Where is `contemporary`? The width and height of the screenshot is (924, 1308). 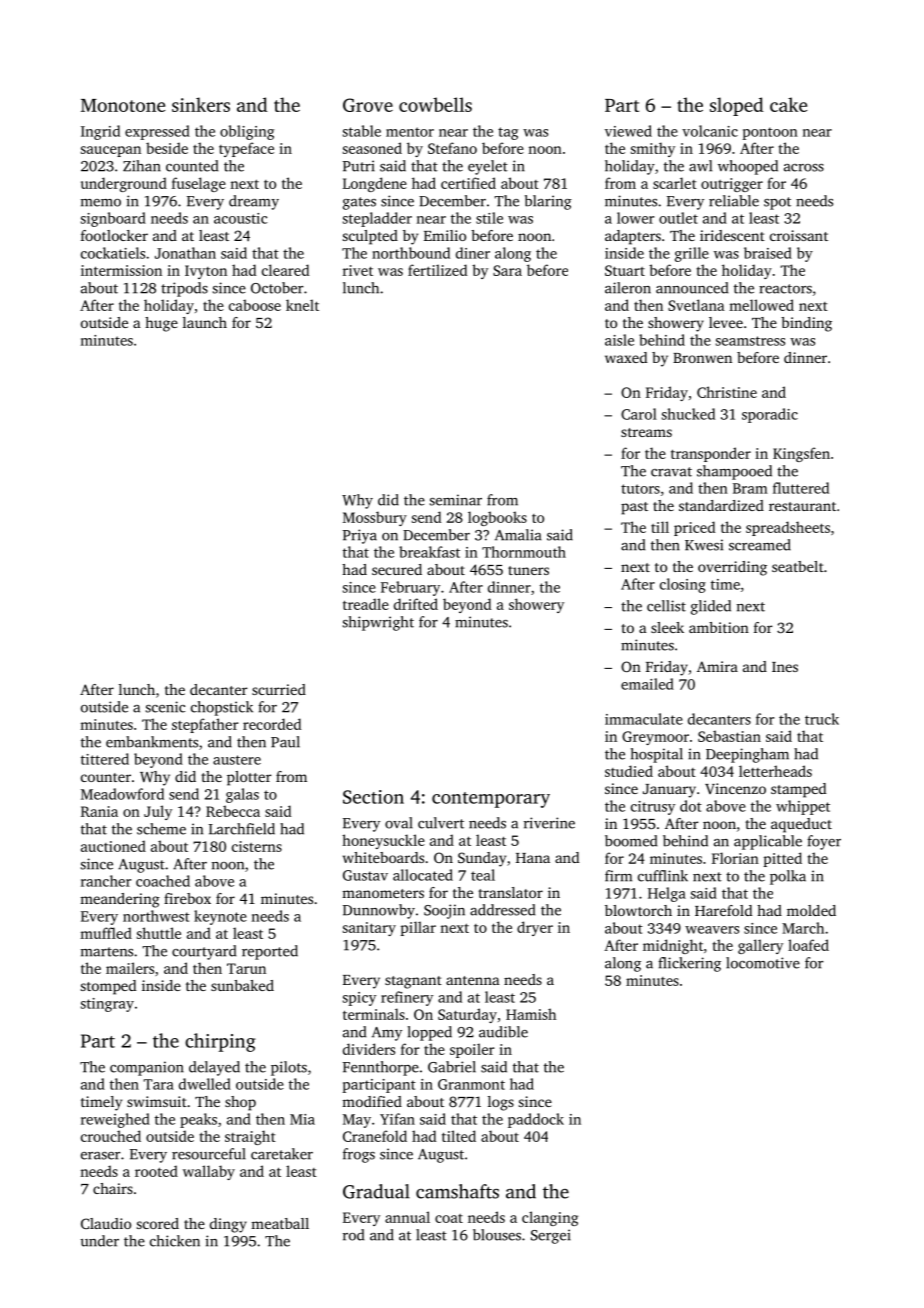 contemporary is located at coordinates (491, 800).
